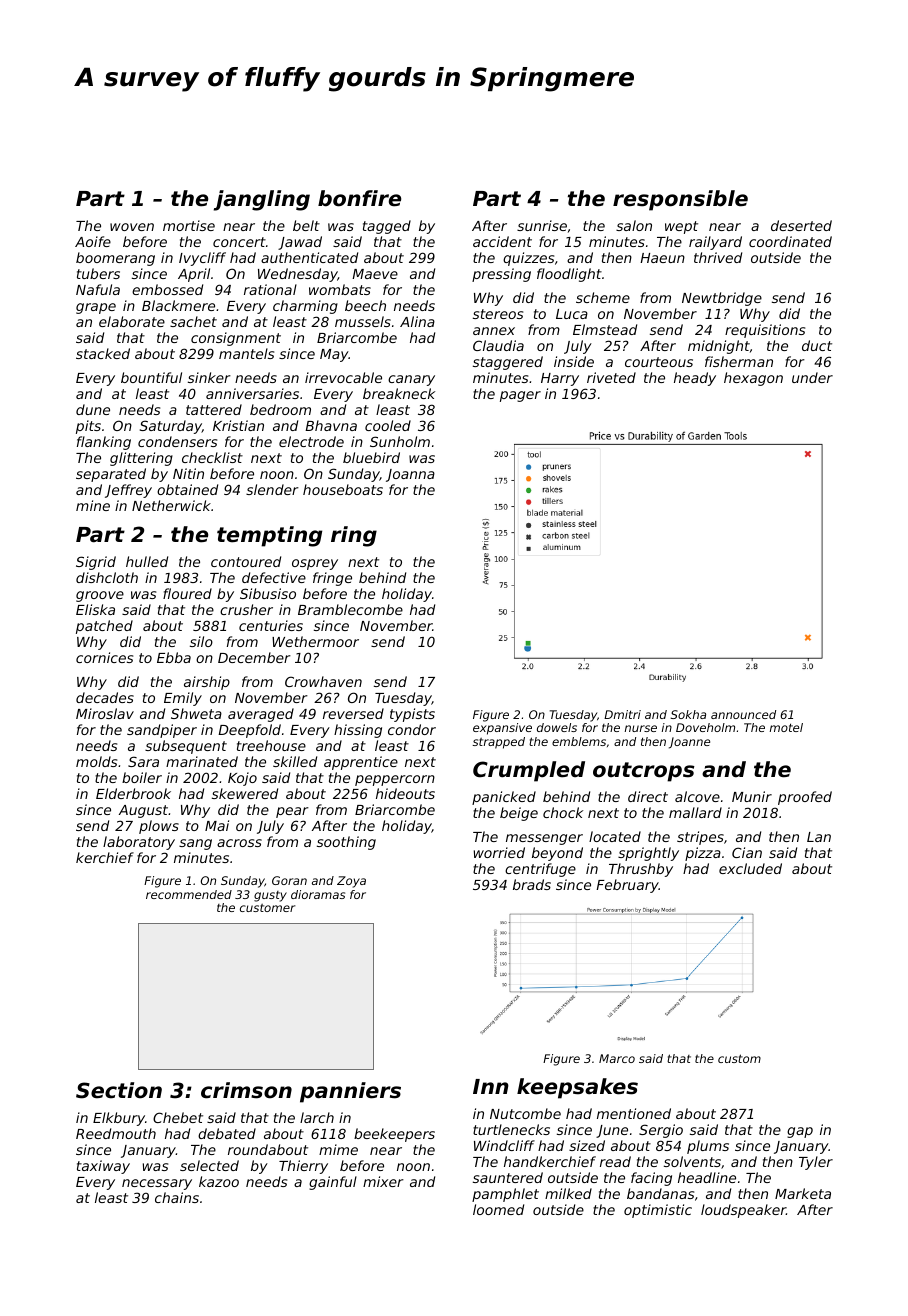 This document has height=1316, width=908. What do you see at coordinates (104, 657) in the document?
I see `cornices` at bounding box center [104, 657].
